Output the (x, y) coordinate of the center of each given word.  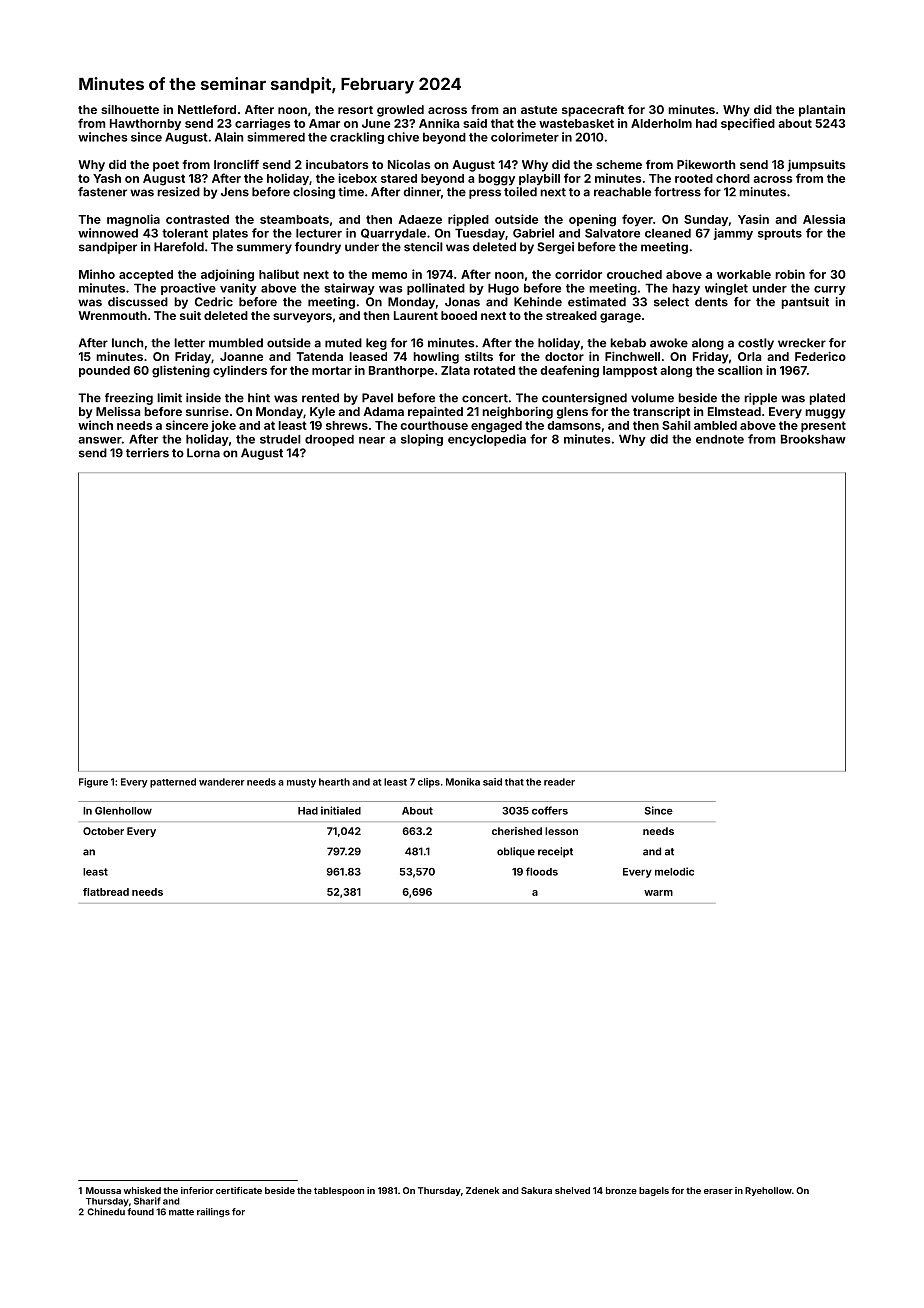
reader (559, 782)
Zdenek (482, 1190)
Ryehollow (768, 1191)
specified (748, 124)
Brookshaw (813, 439)
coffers (550, 810)
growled (400, 111)
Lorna (203, 453)
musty (301, 783)
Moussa (103, 1190)
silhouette (130, 109)
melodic (674, 871)
